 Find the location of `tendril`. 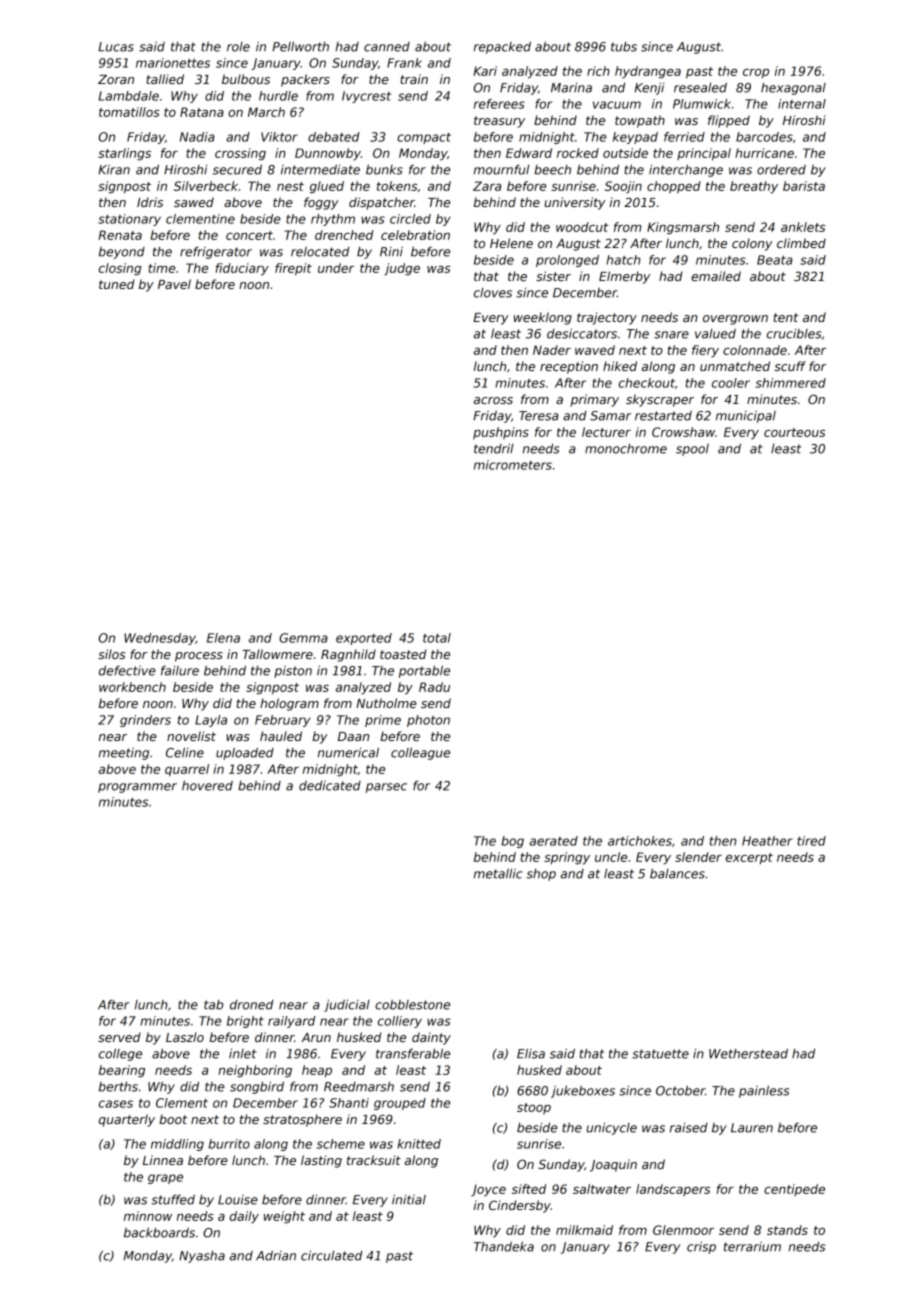

tendril is located at coordinates (493, 448).
